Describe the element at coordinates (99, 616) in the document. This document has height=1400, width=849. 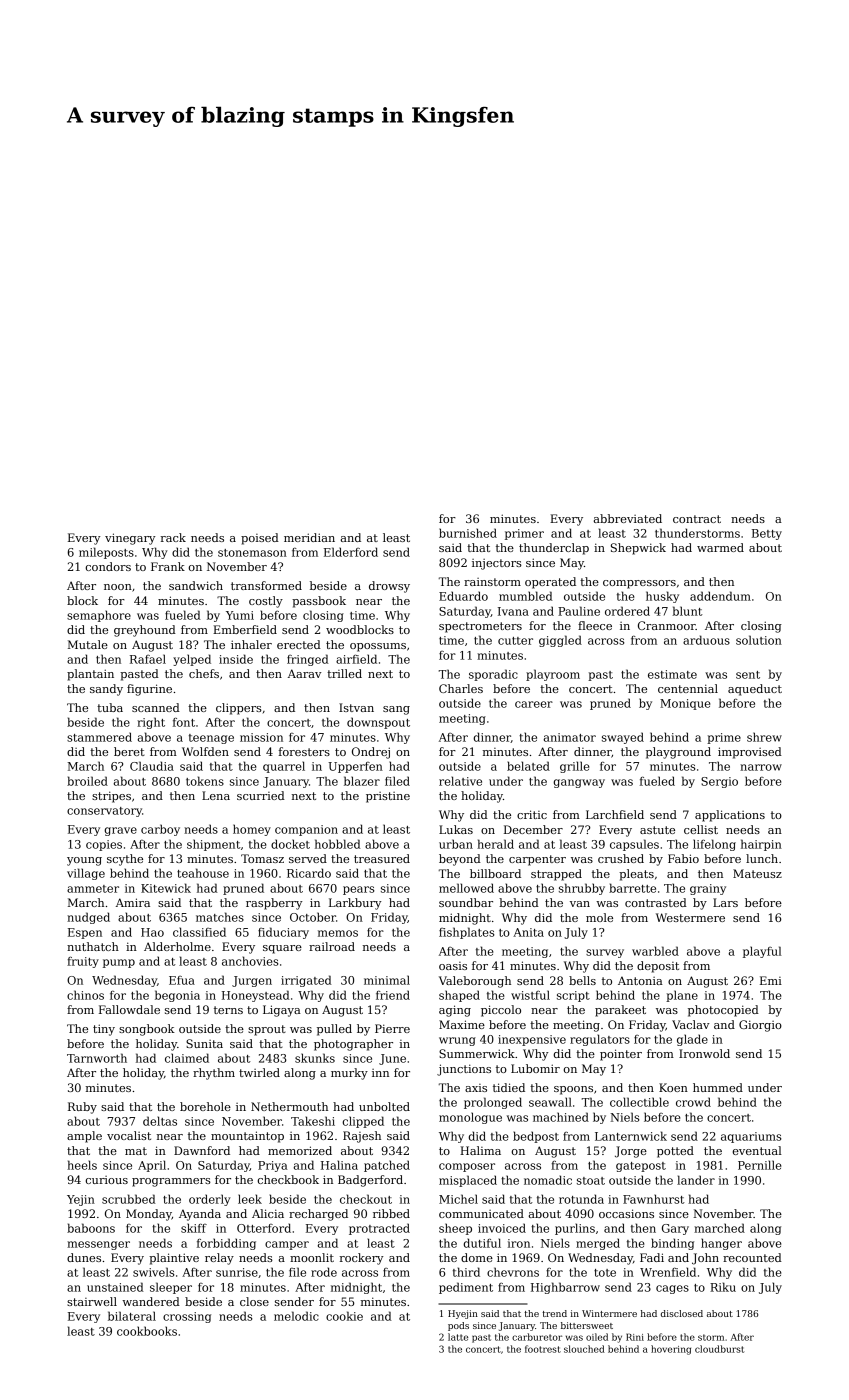
I see `semaphore` at that location.
